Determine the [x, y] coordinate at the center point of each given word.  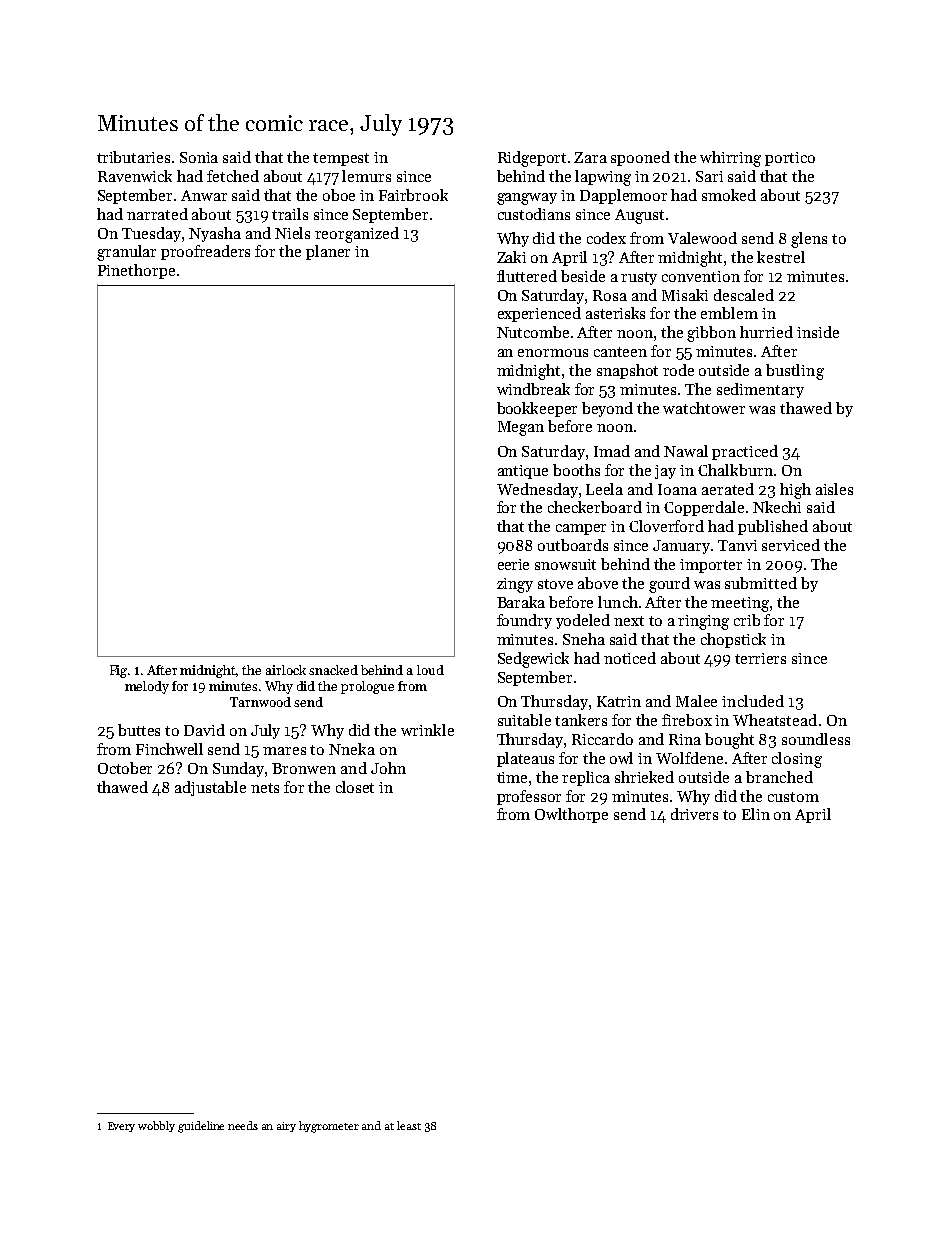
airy [286, 1127]
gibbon [711, 334]
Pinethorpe [136, 271]
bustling [795, 372]
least [409, 1125]
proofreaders [205, 252]
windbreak [533, 389]
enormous [553, 353]
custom [793, 797]
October [125, 768]
